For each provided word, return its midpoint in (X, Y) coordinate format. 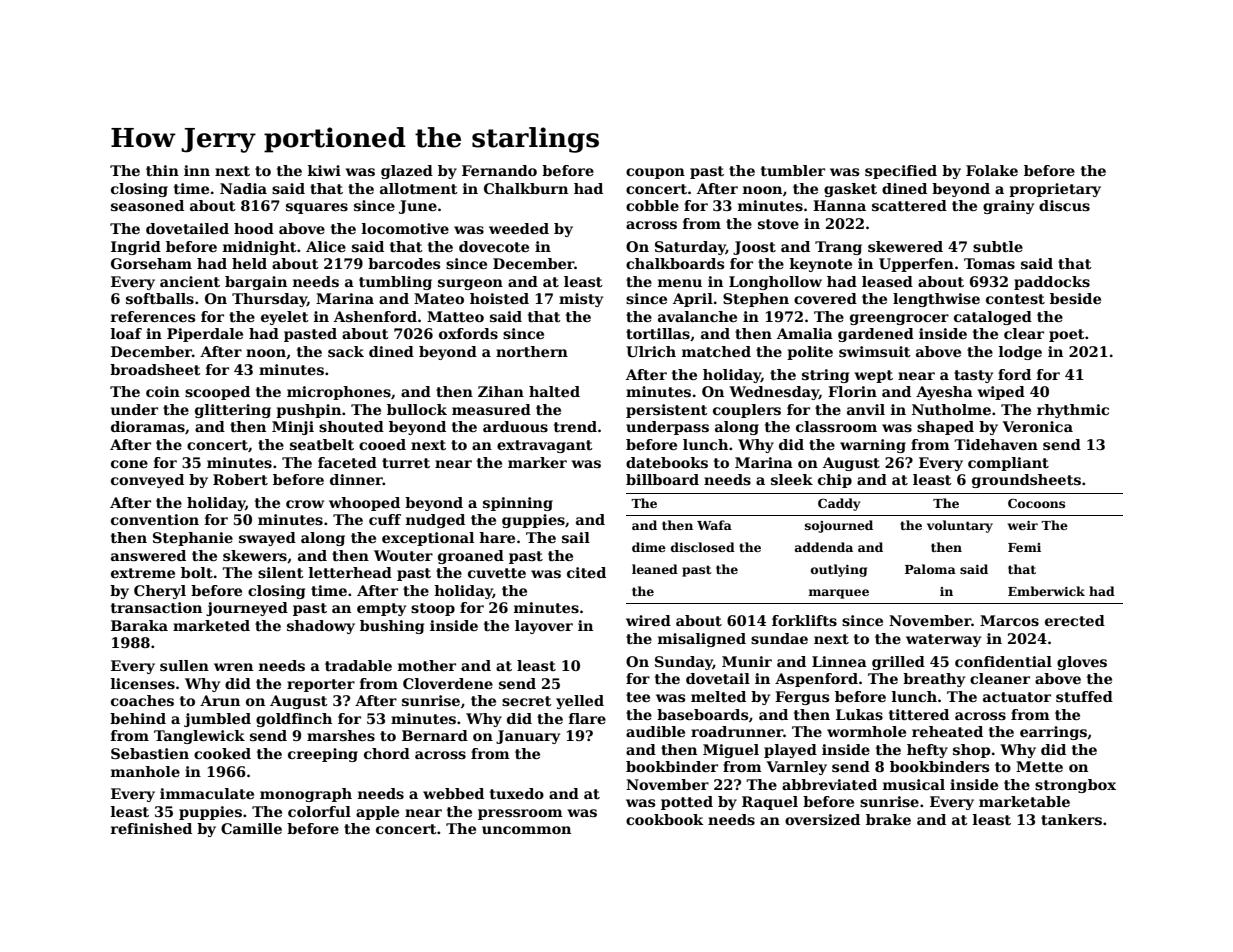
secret (527, 701)
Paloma (930, 569)
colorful (319, 811)
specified (901, 172)
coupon (655, 173)
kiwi (324, 170)
